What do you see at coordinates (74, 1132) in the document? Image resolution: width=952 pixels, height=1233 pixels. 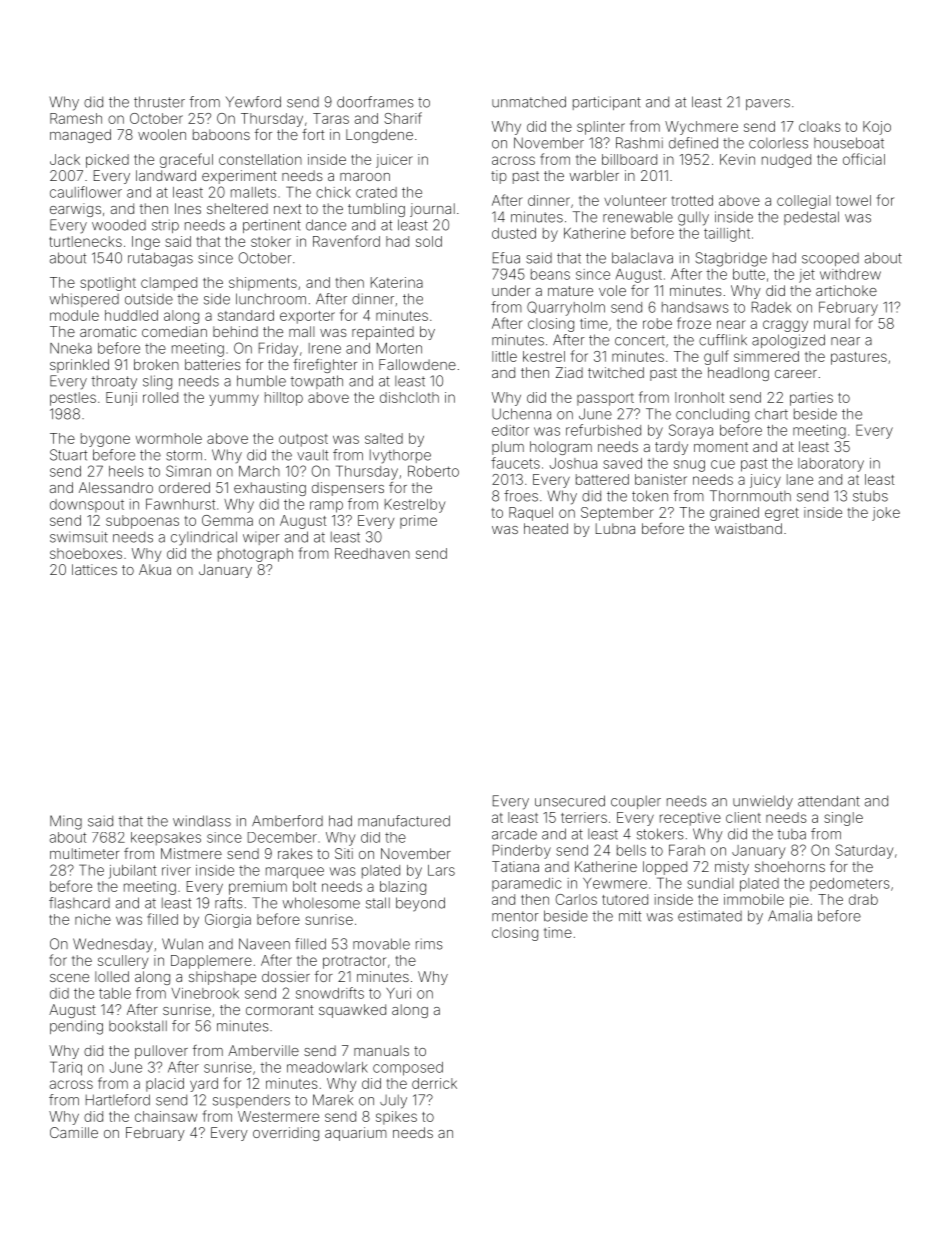 I see `Camille` at bounding box center [74, 1132].
